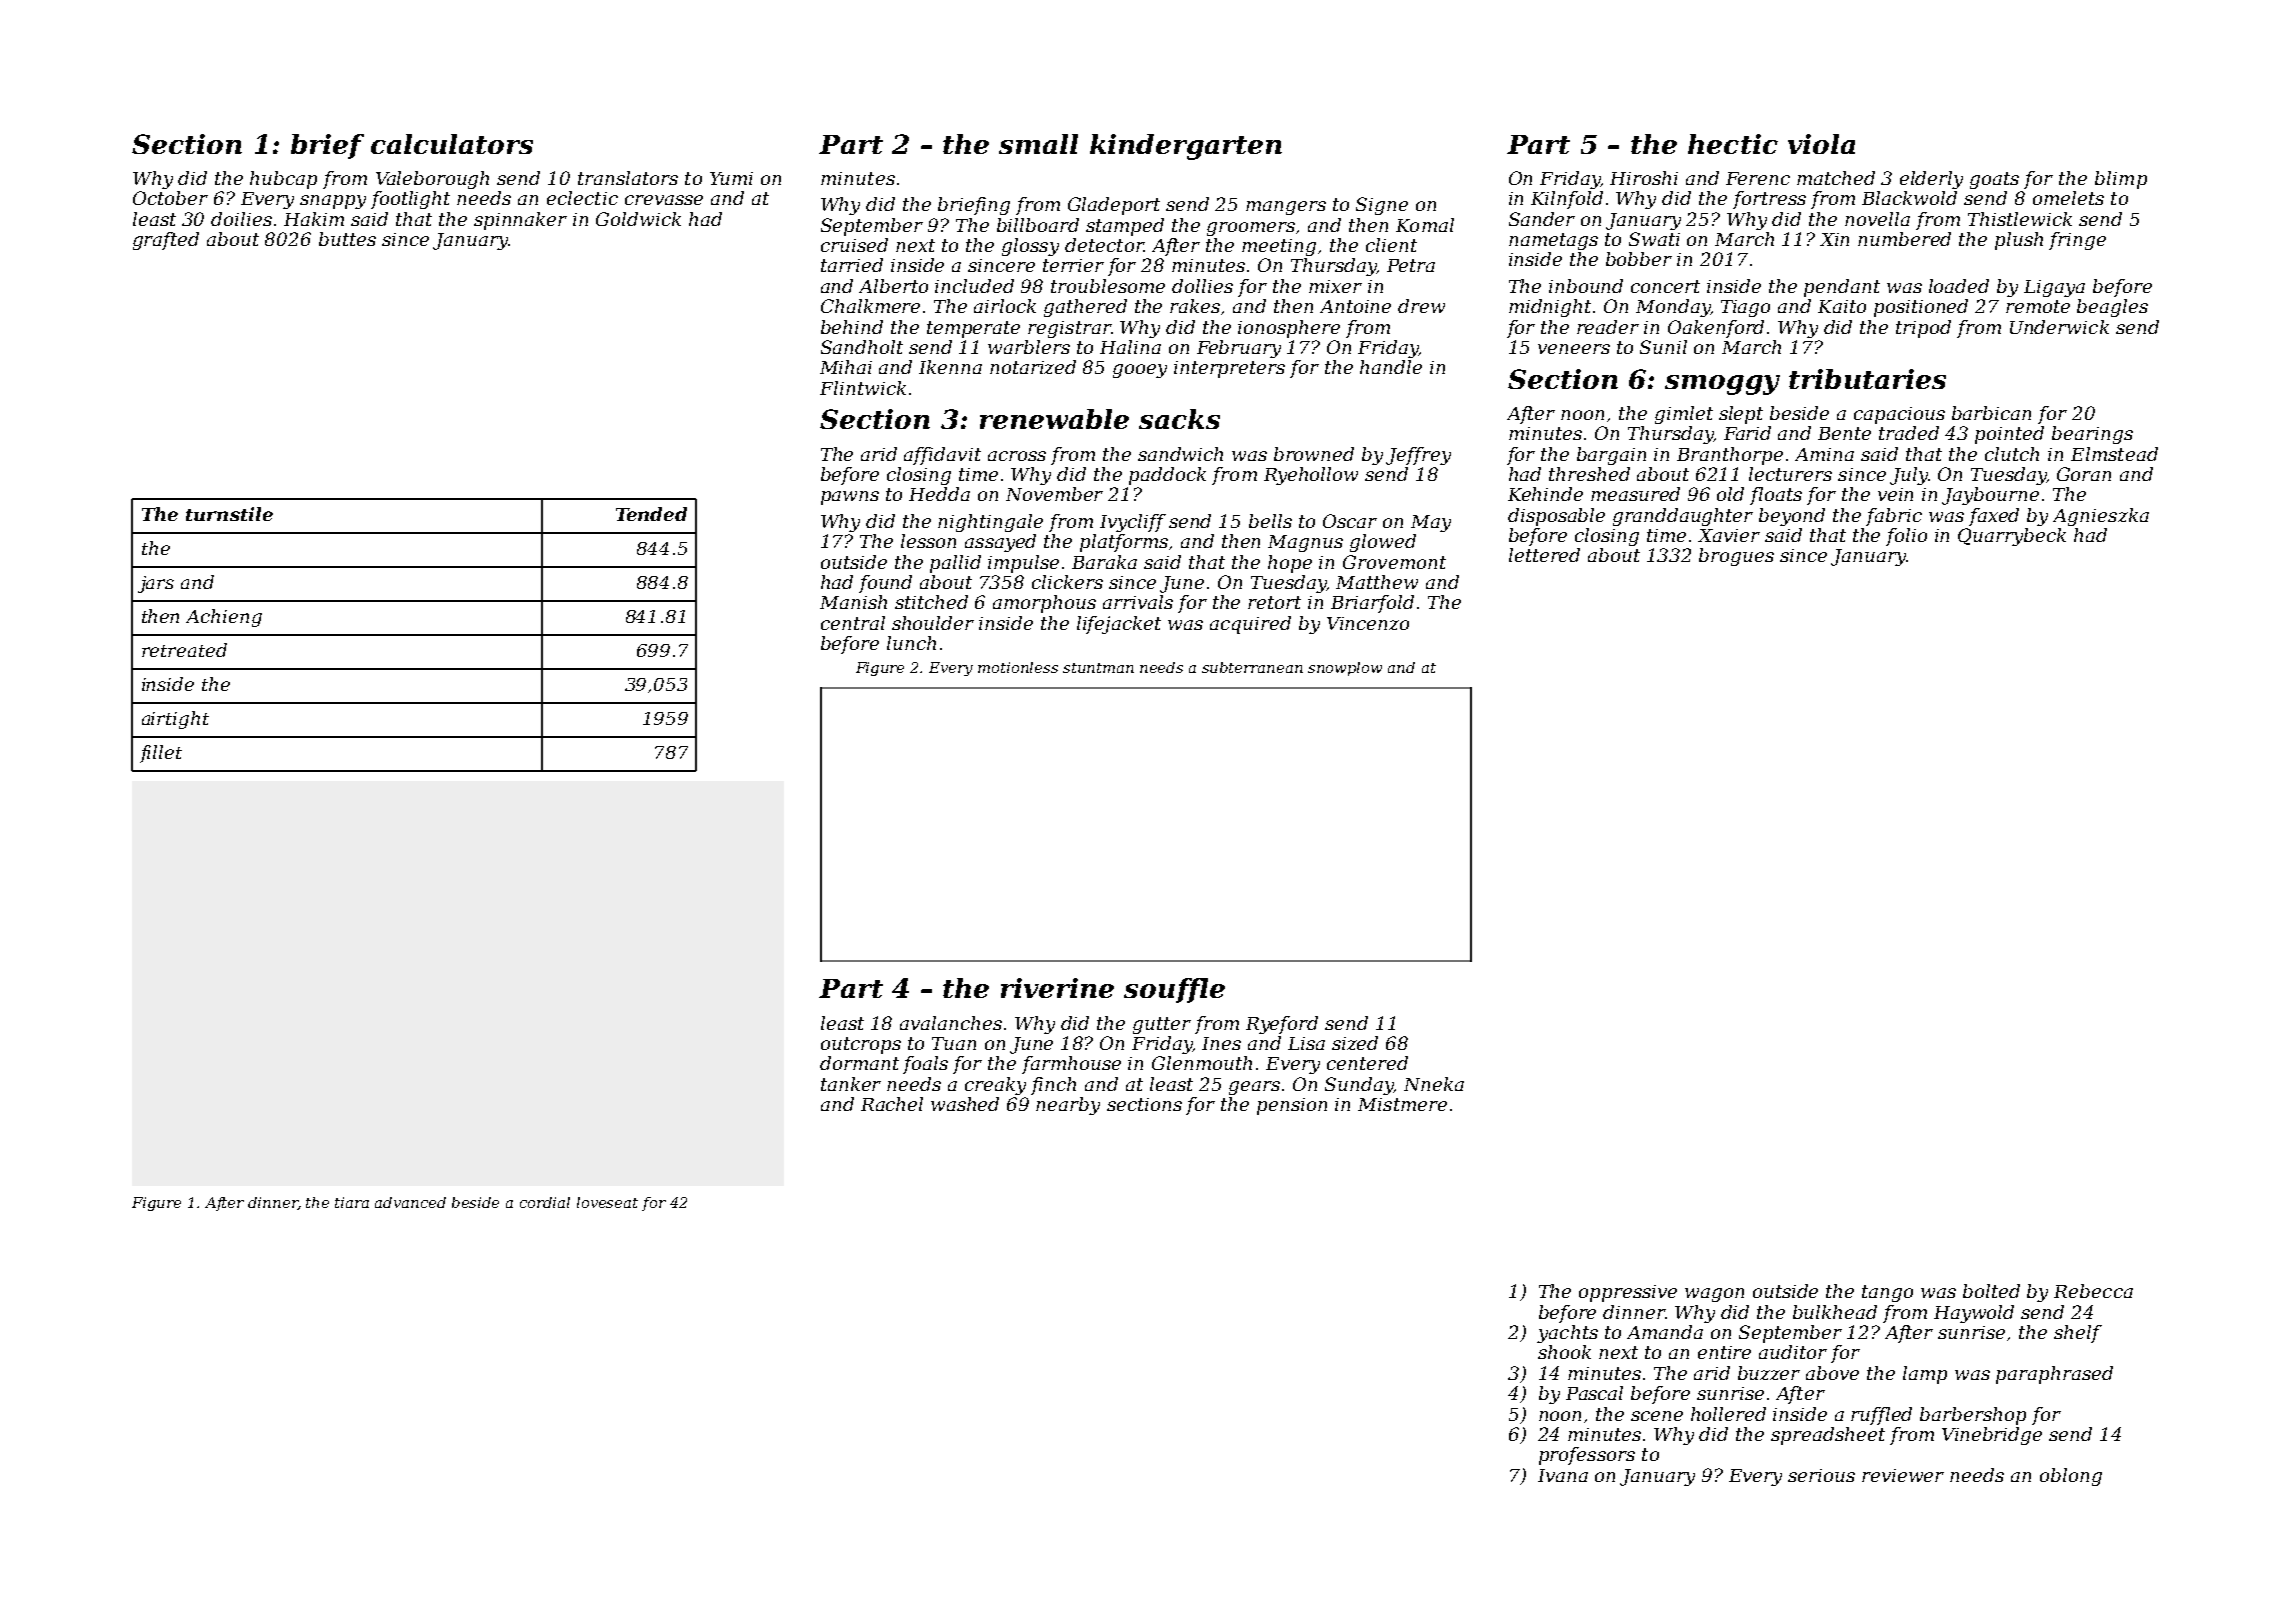 This screenshot has width=2292, height=1620. What do you see at coordinates (410, 1202) in the screenshot?
I see `advanced` at bounding box center [410, 1202].
